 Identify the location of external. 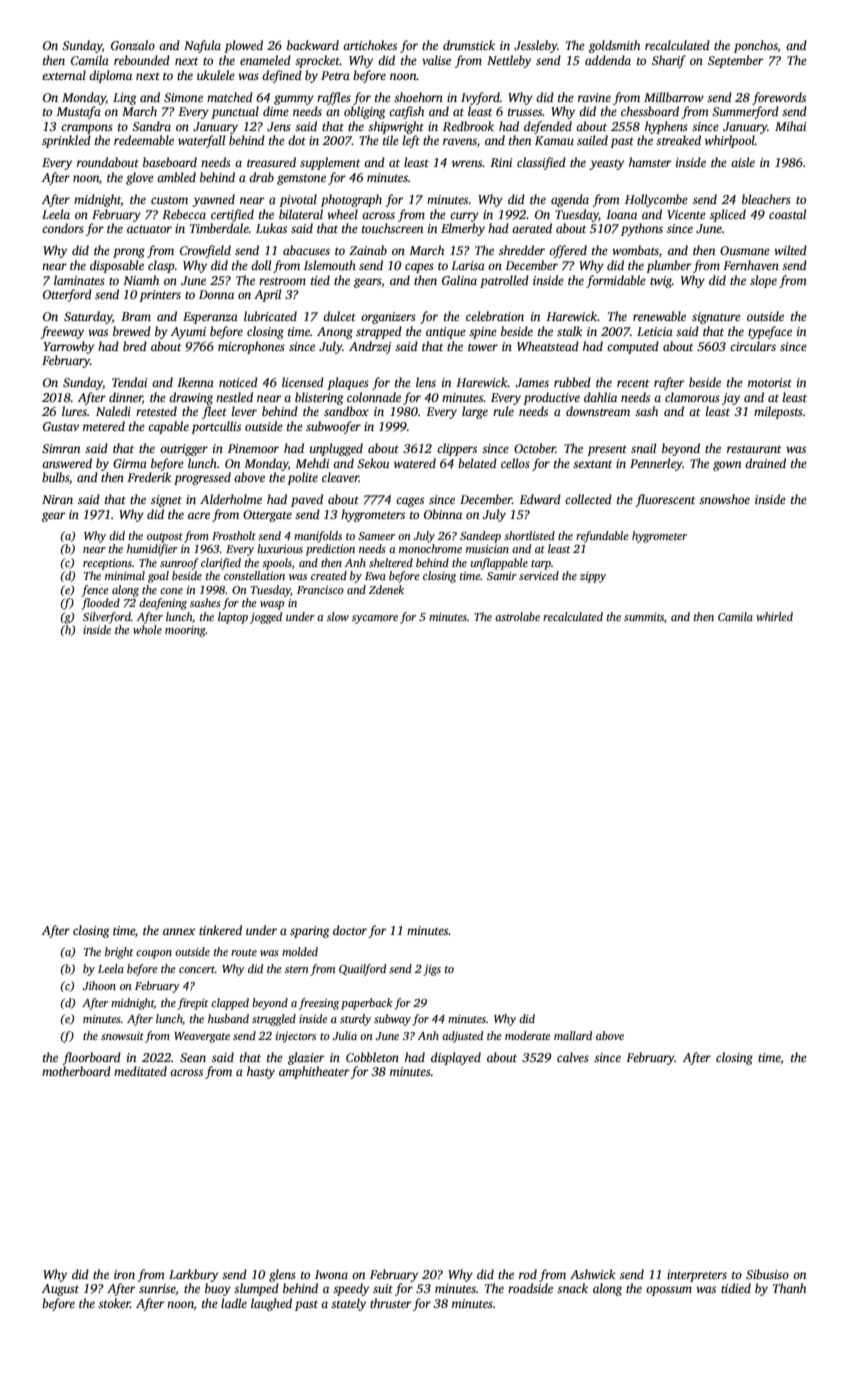
(64, 75).
